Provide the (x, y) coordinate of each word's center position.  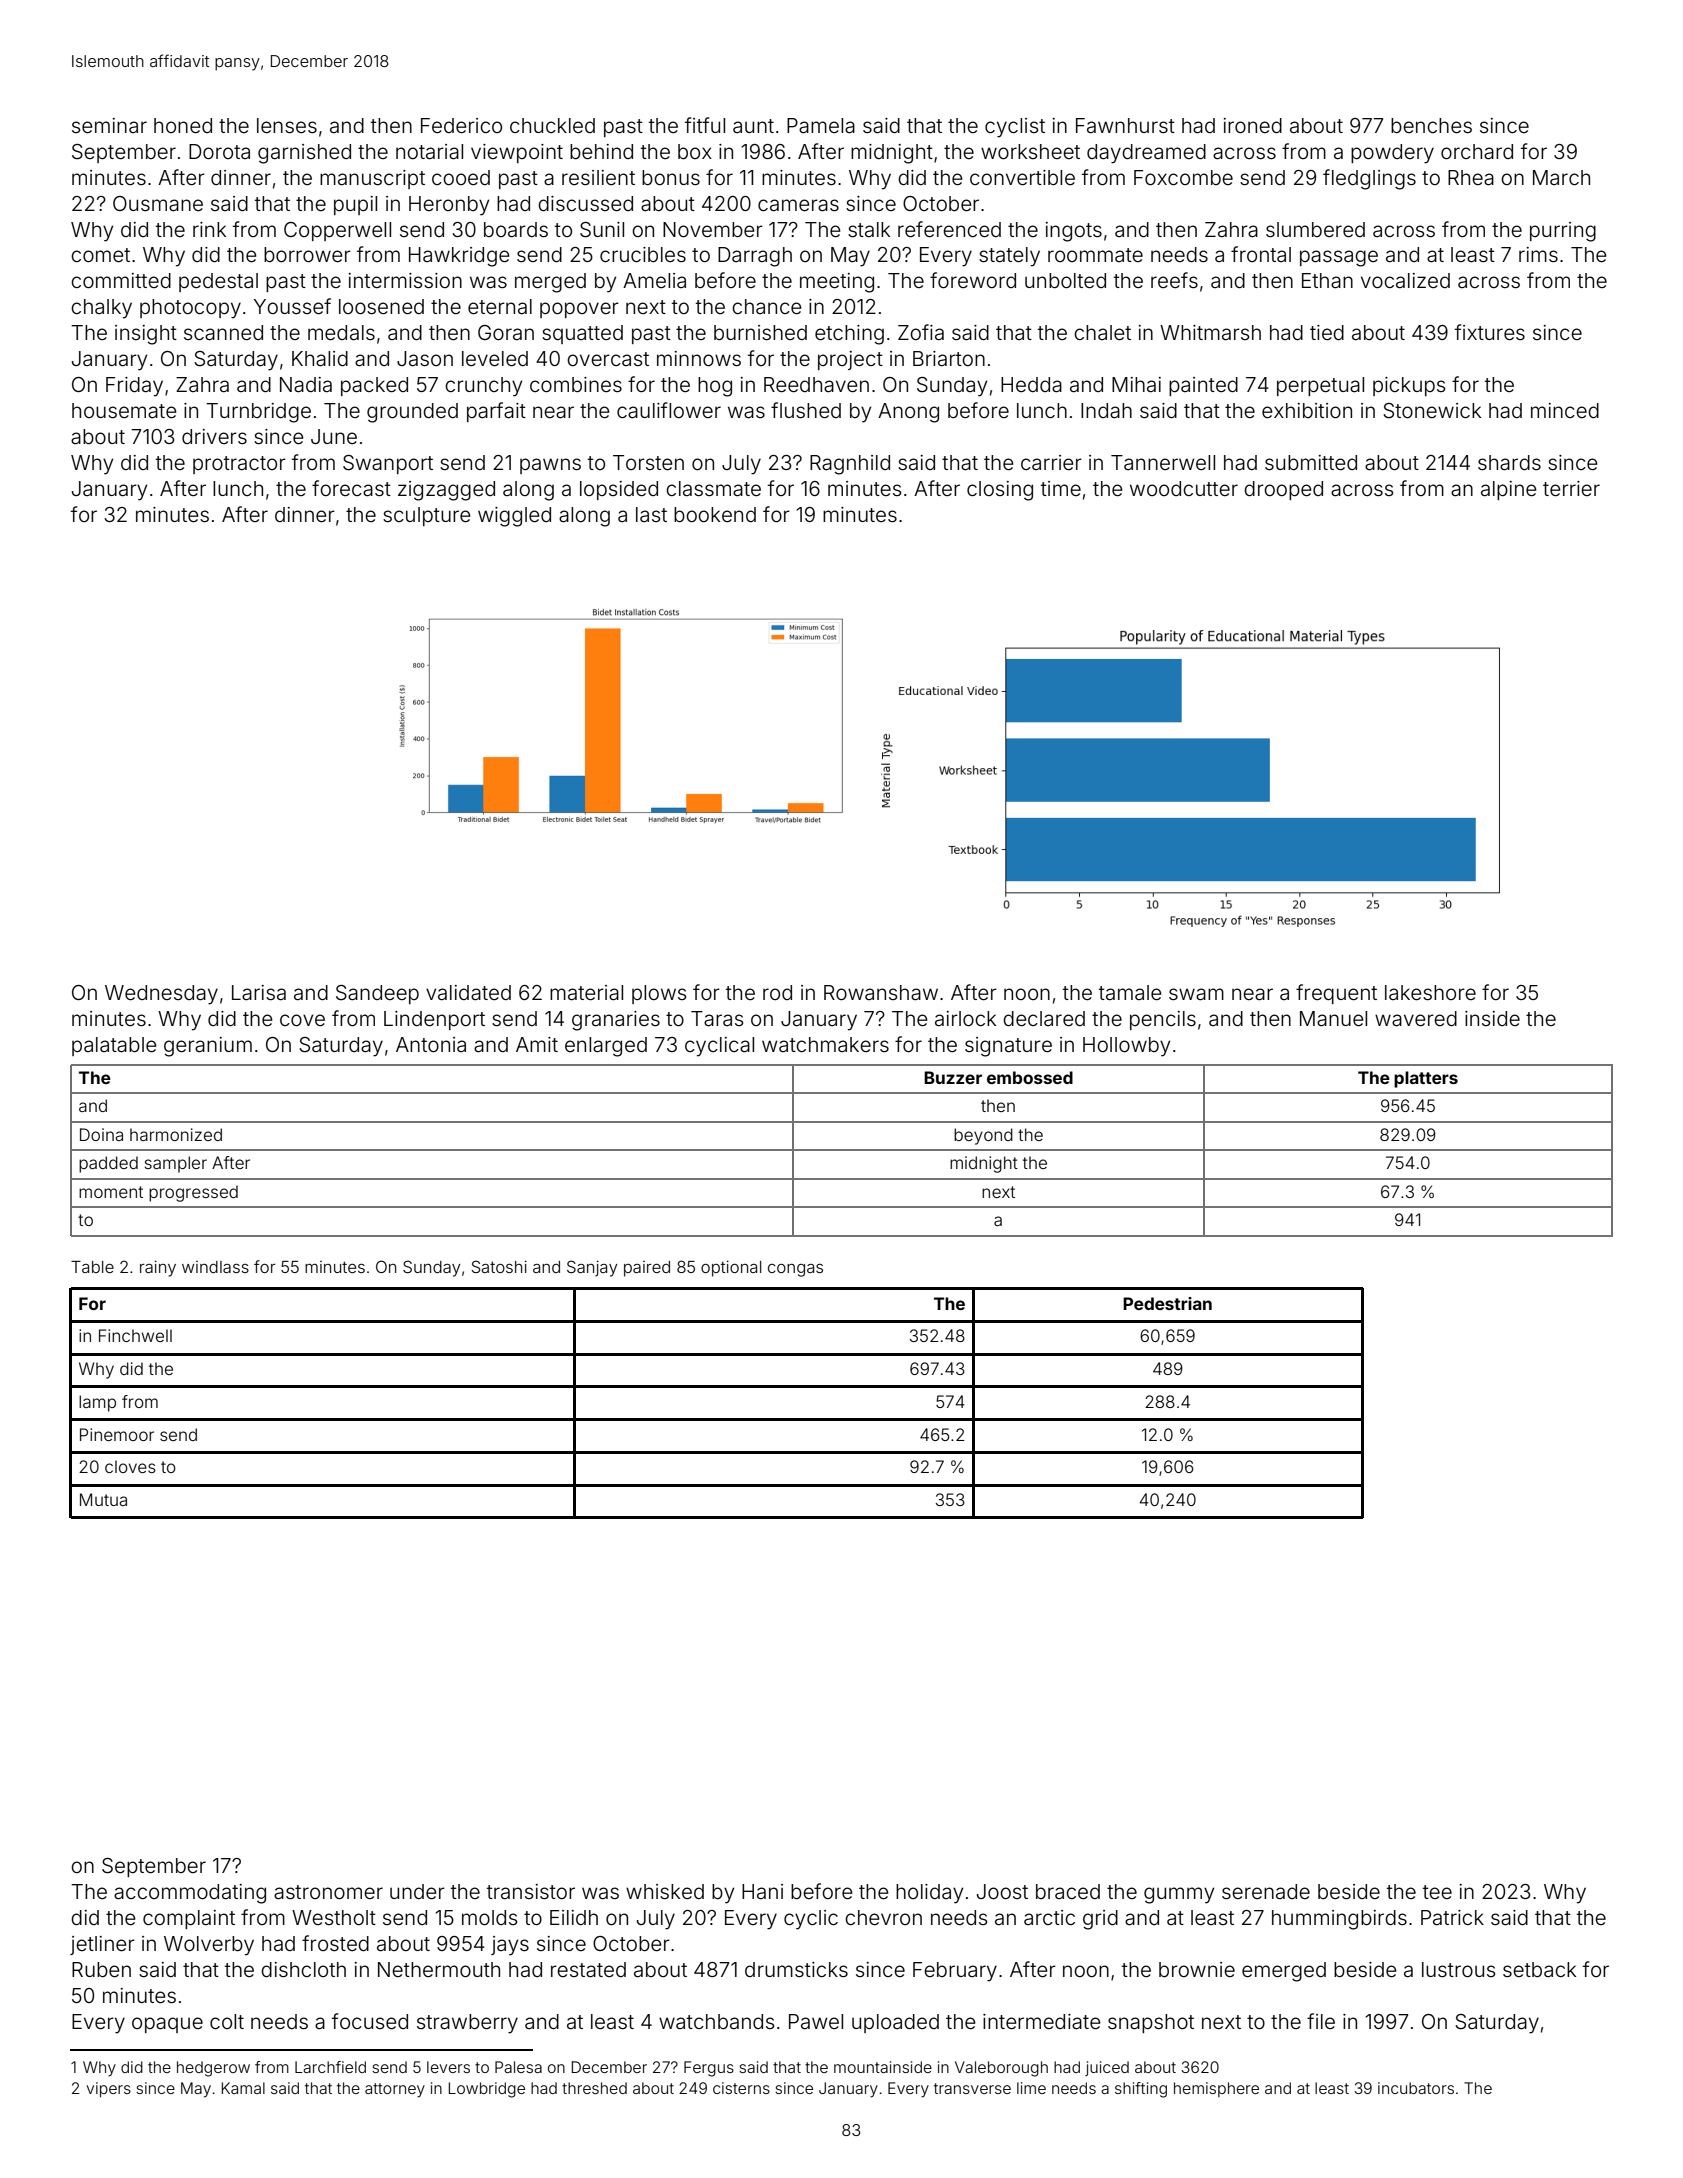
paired (647, 1269)
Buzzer (953, 1077)
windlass (215, 1267)
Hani (762, 1891)
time (1061, 488)
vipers (108, 2089)
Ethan (1327, 280)
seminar (109, 125)
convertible (1022, 177)
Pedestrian (1167, 1303)
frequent (1336, 994)
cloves (130, 1466)
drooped (1283, 490)
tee (1437, 1892)
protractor (239, 465)
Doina (101, 1134)
